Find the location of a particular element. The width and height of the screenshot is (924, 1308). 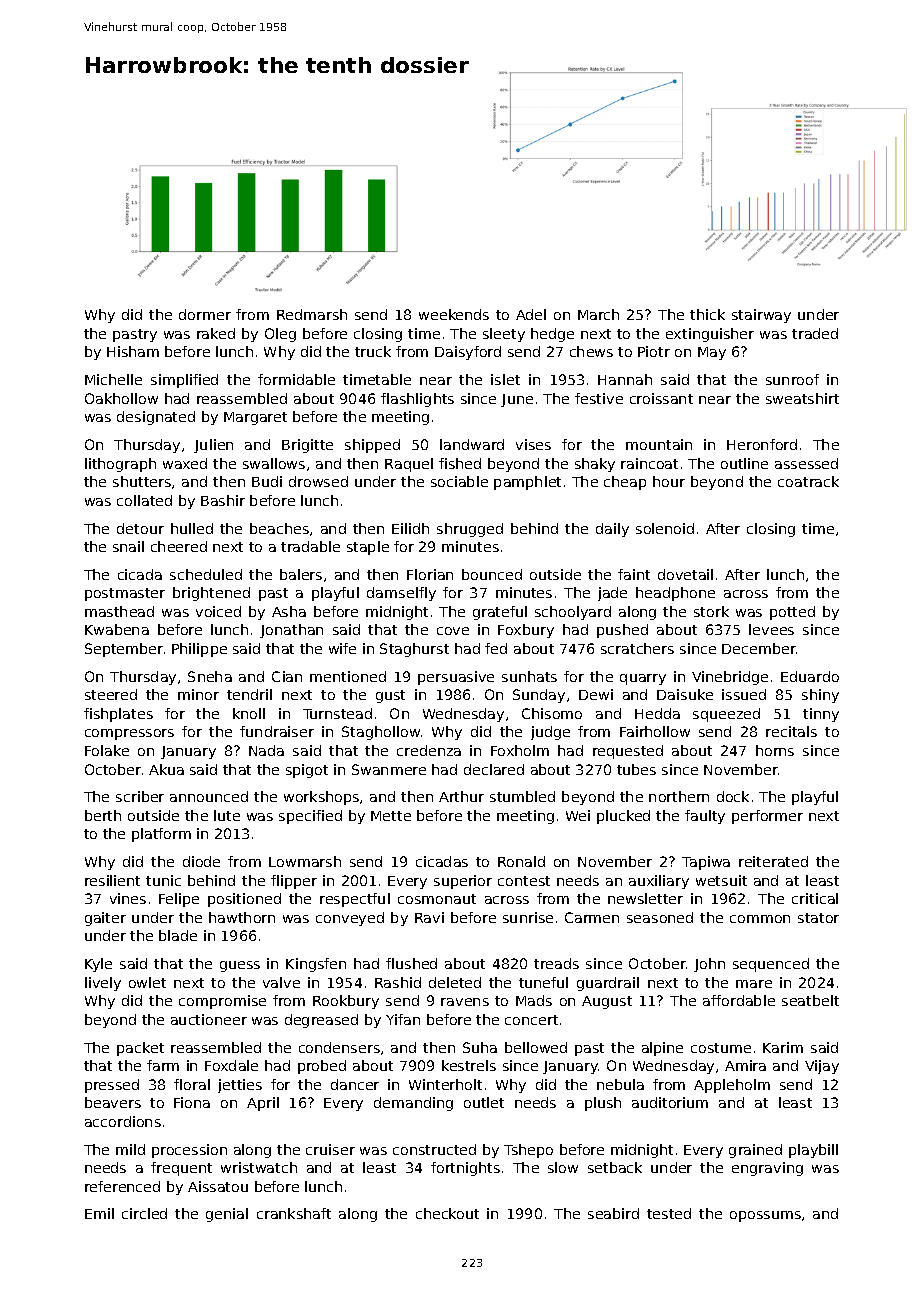

platform is located at coordinates (161, 835).
